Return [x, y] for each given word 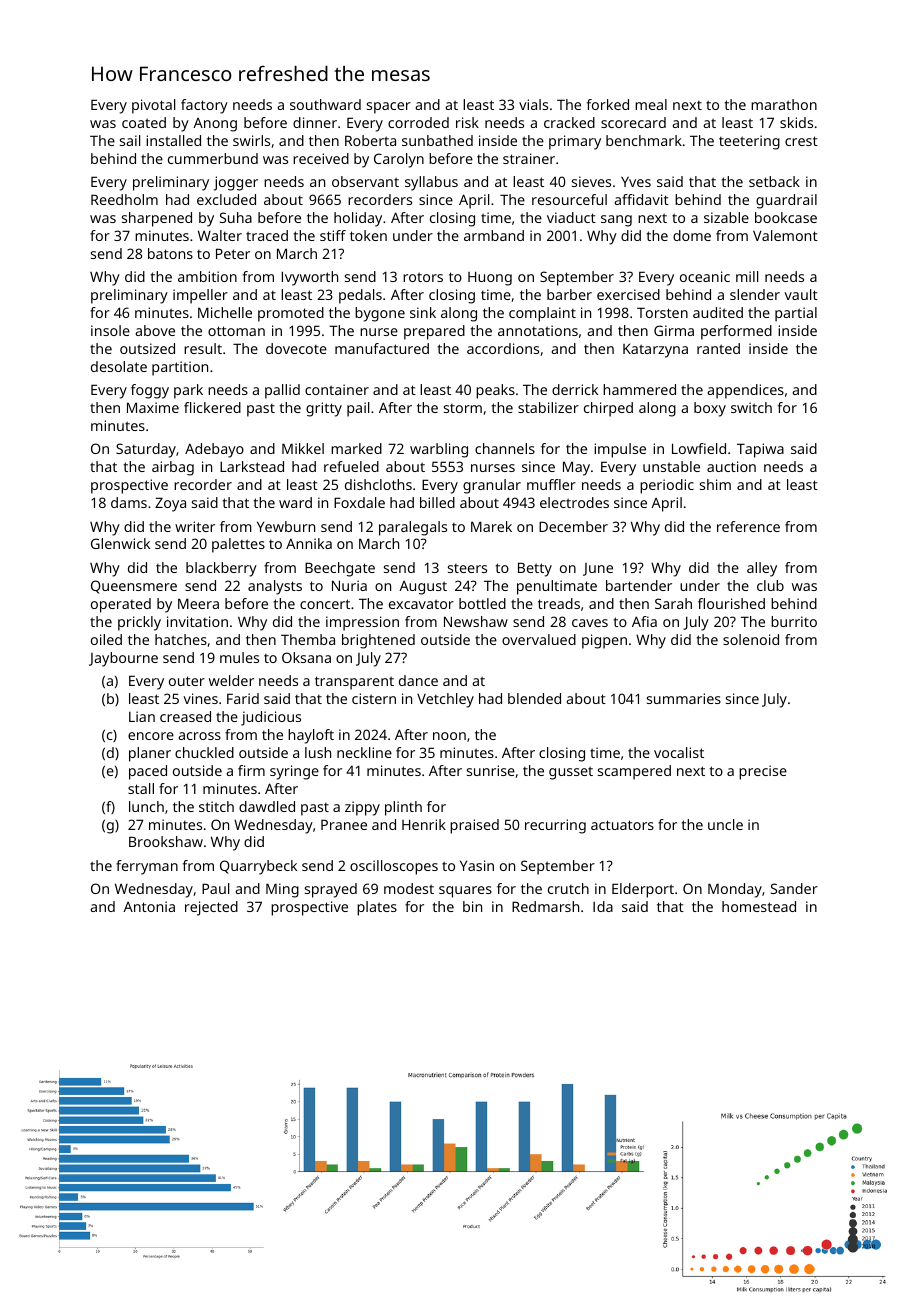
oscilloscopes [394, 867]
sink [423, 312]
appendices [745, 391]
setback [774, 181]
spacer [389, 108]
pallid [282, 391]
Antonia [149, 906]
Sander [794, 888]
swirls [251, 140]
